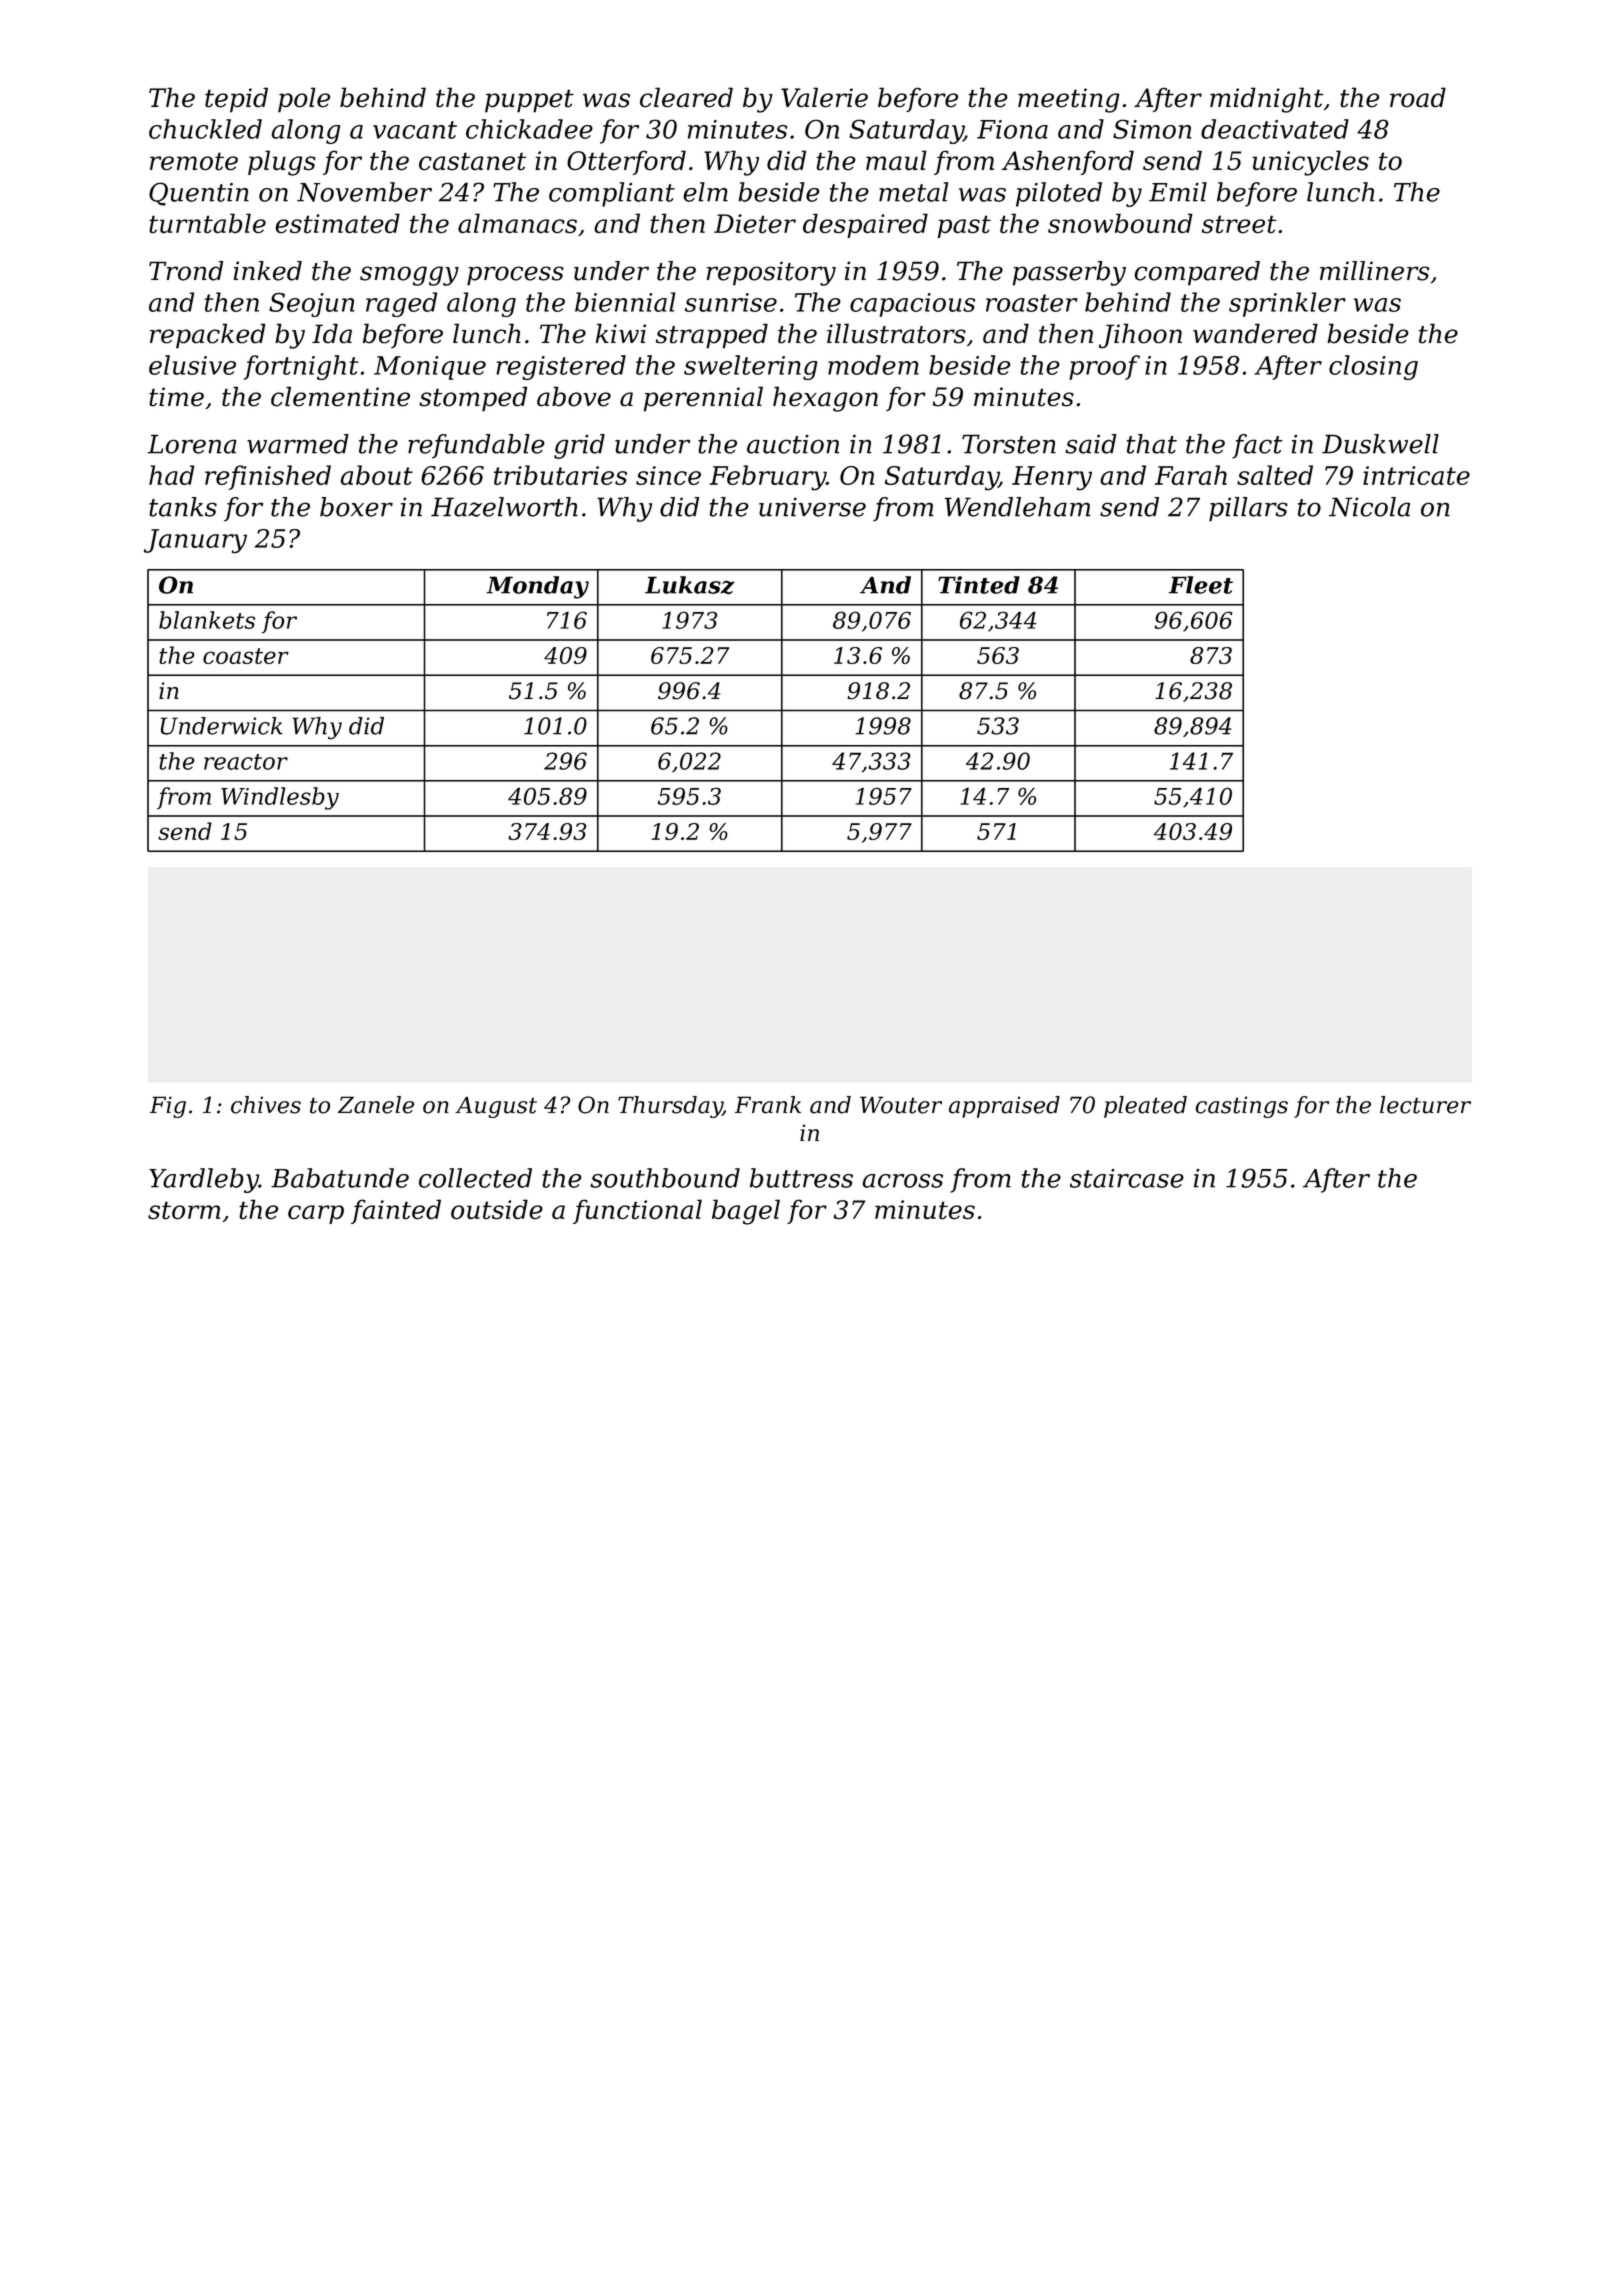 This document has height=2292, width=1620. I want to click on buttress, so click(801, 1178).
